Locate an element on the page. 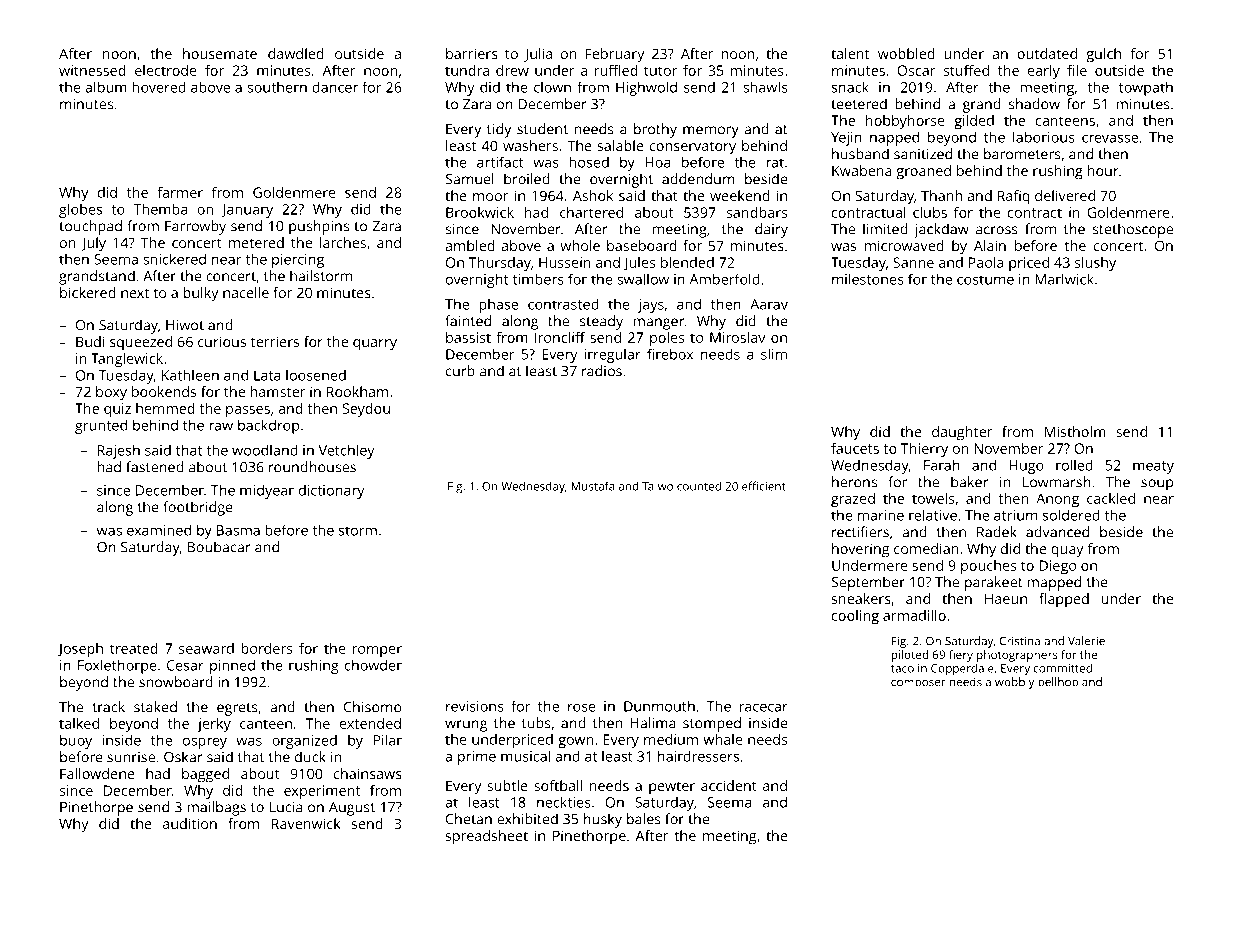 This document has width=1233, height=952. addendum is located at coordinates (698, 179).
